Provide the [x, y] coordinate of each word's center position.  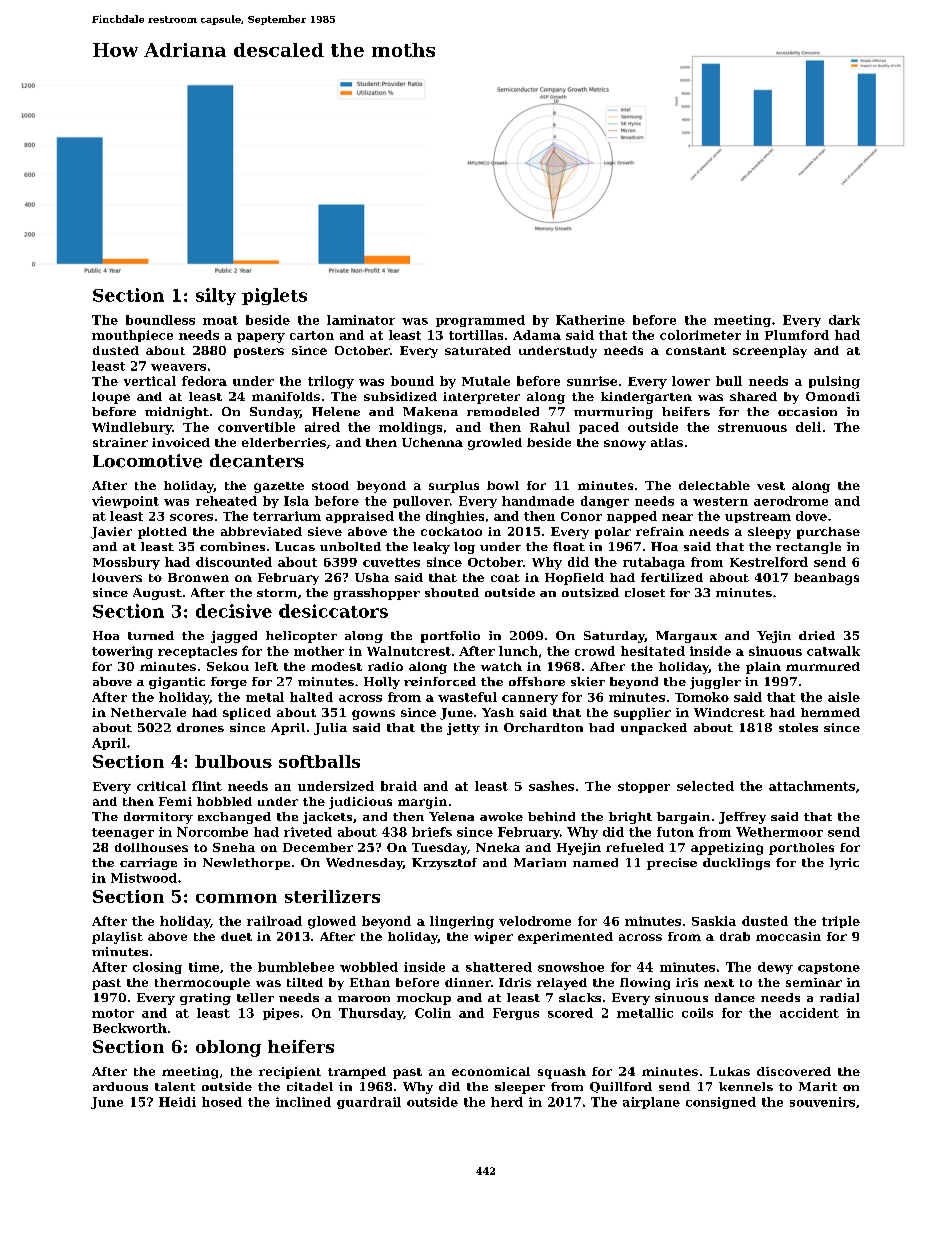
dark [844, 320]
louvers [117, 577]
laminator [361, 320]
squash [562, 1073]
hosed [222, 1102]
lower [691, 381]
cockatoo [451, 531]
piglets [274, 296]
